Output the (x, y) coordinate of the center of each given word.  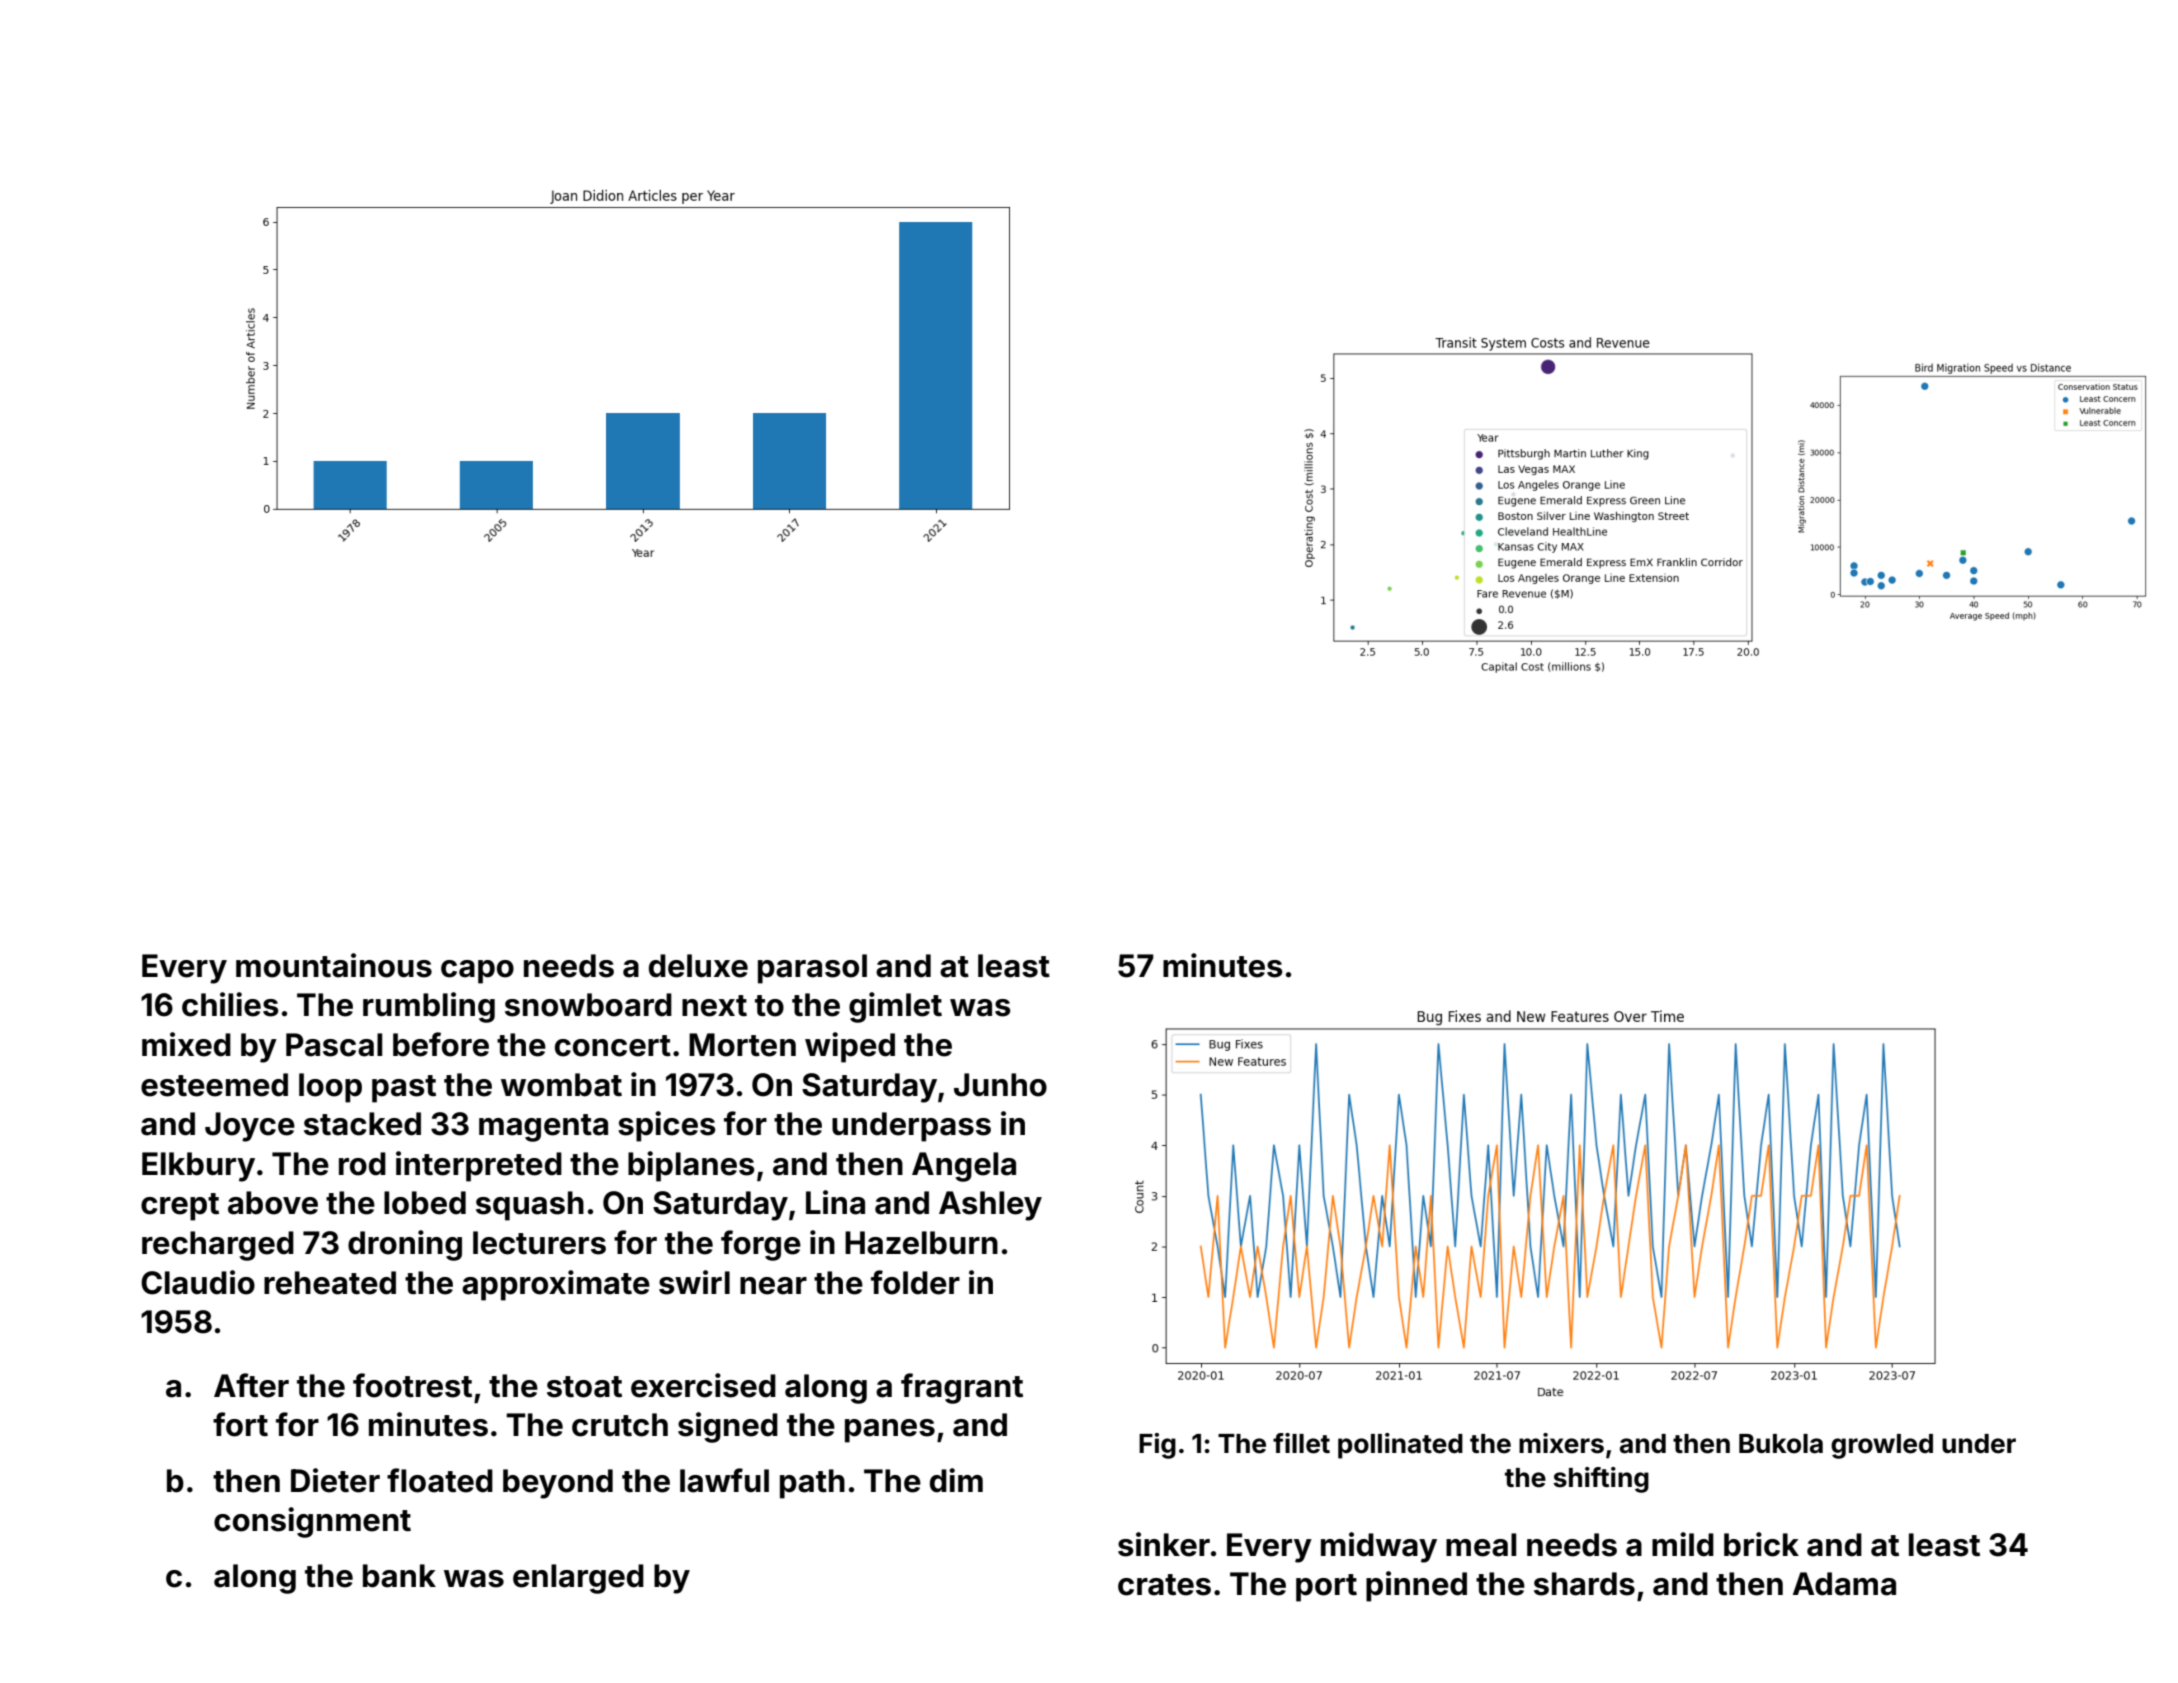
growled (1882, 1446)
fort (240, 1424)
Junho (1000, 1085)
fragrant (962, 1388)
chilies (230, 1004)
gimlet (895, 1007)
